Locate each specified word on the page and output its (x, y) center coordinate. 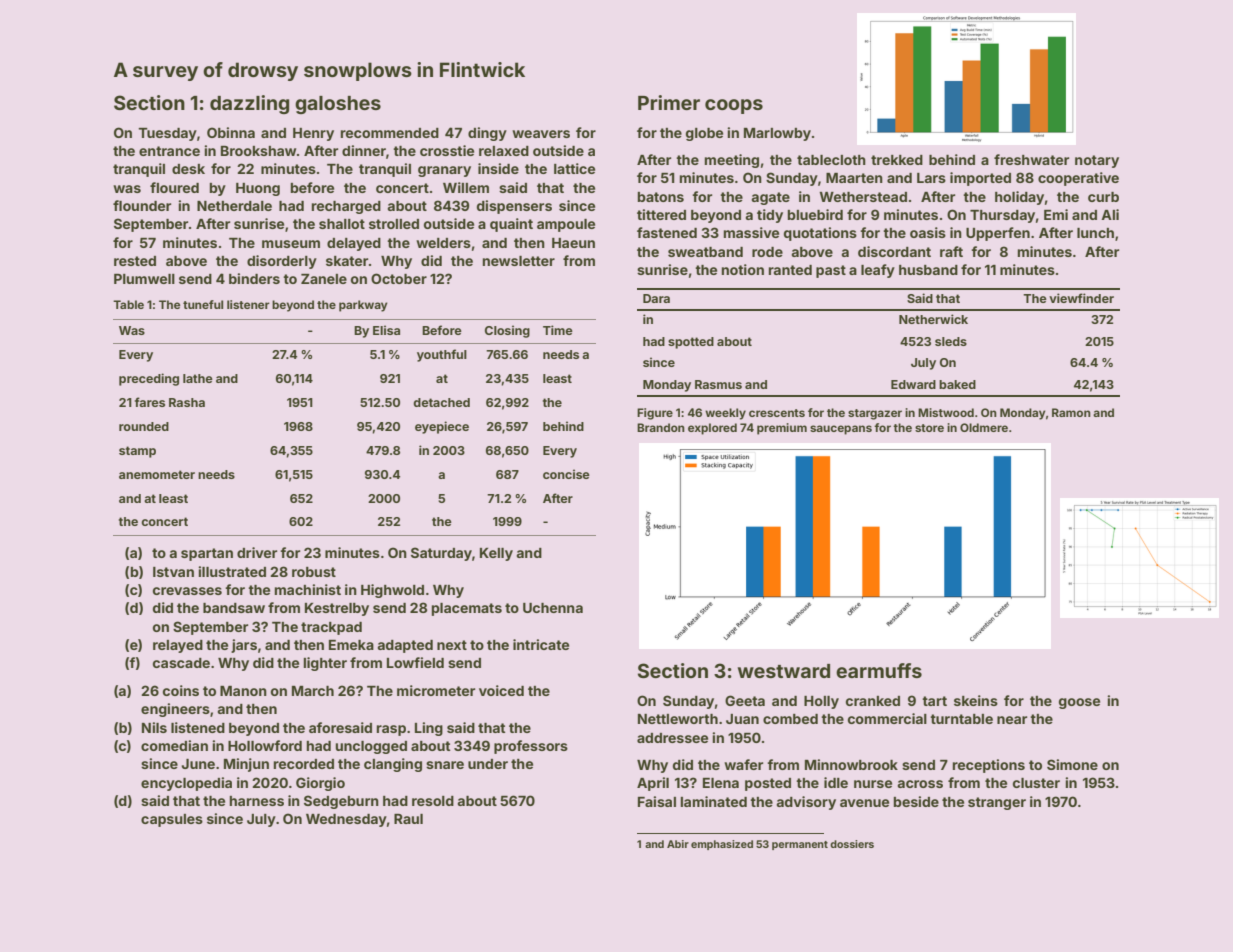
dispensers (514, 207)
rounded (144, 426)
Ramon (1071, 412)
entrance (169, 151)
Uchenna (553, 608)
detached (441, 402)
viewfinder (1081, 298)
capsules (172, 820)
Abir (678, 844)
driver (257, 552)
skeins (976, 700)
